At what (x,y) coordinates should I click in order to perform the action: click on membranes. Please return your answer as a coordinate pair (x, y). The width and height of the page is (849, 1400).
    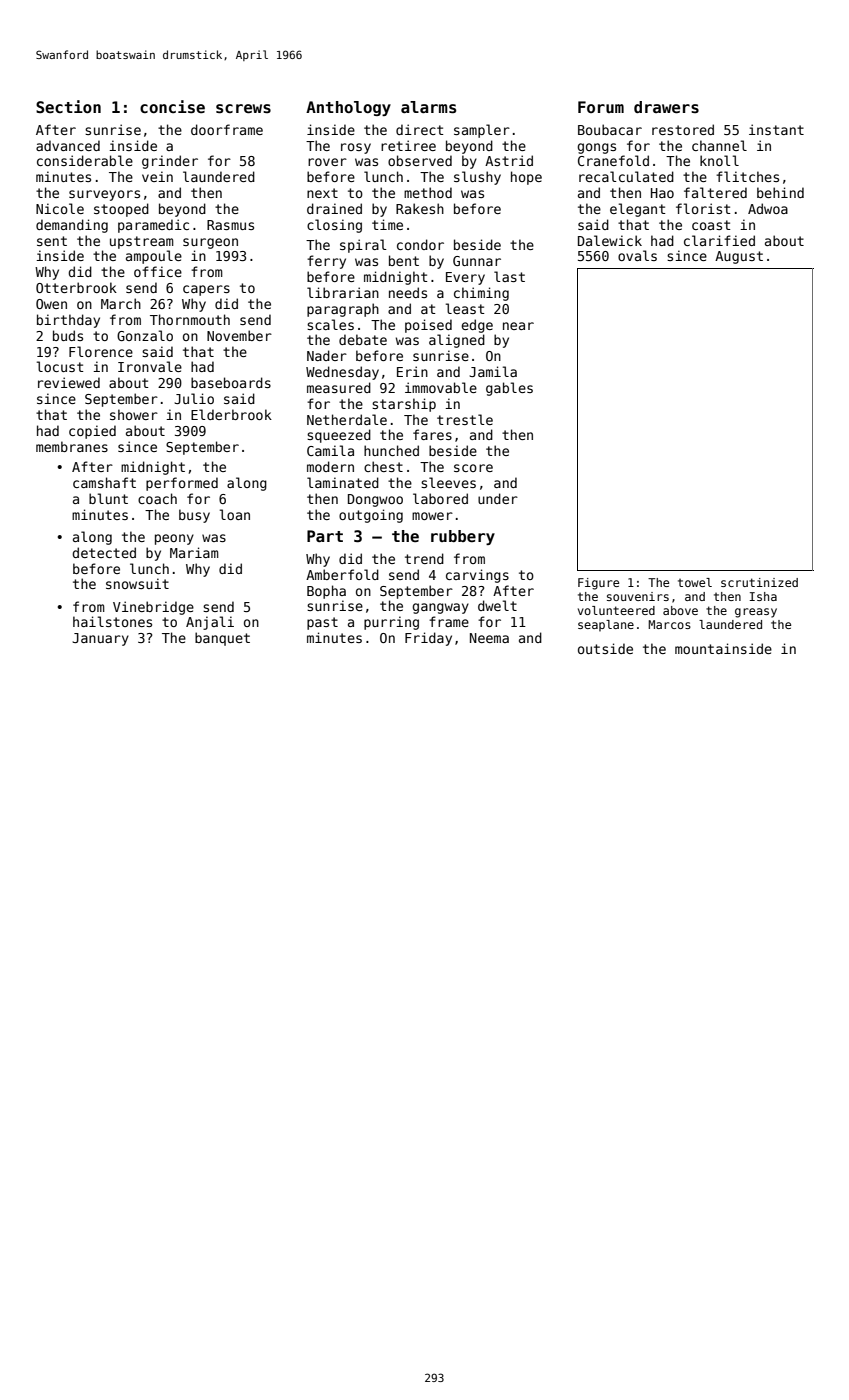
    Looking at the image, I should click on (72, 446).
